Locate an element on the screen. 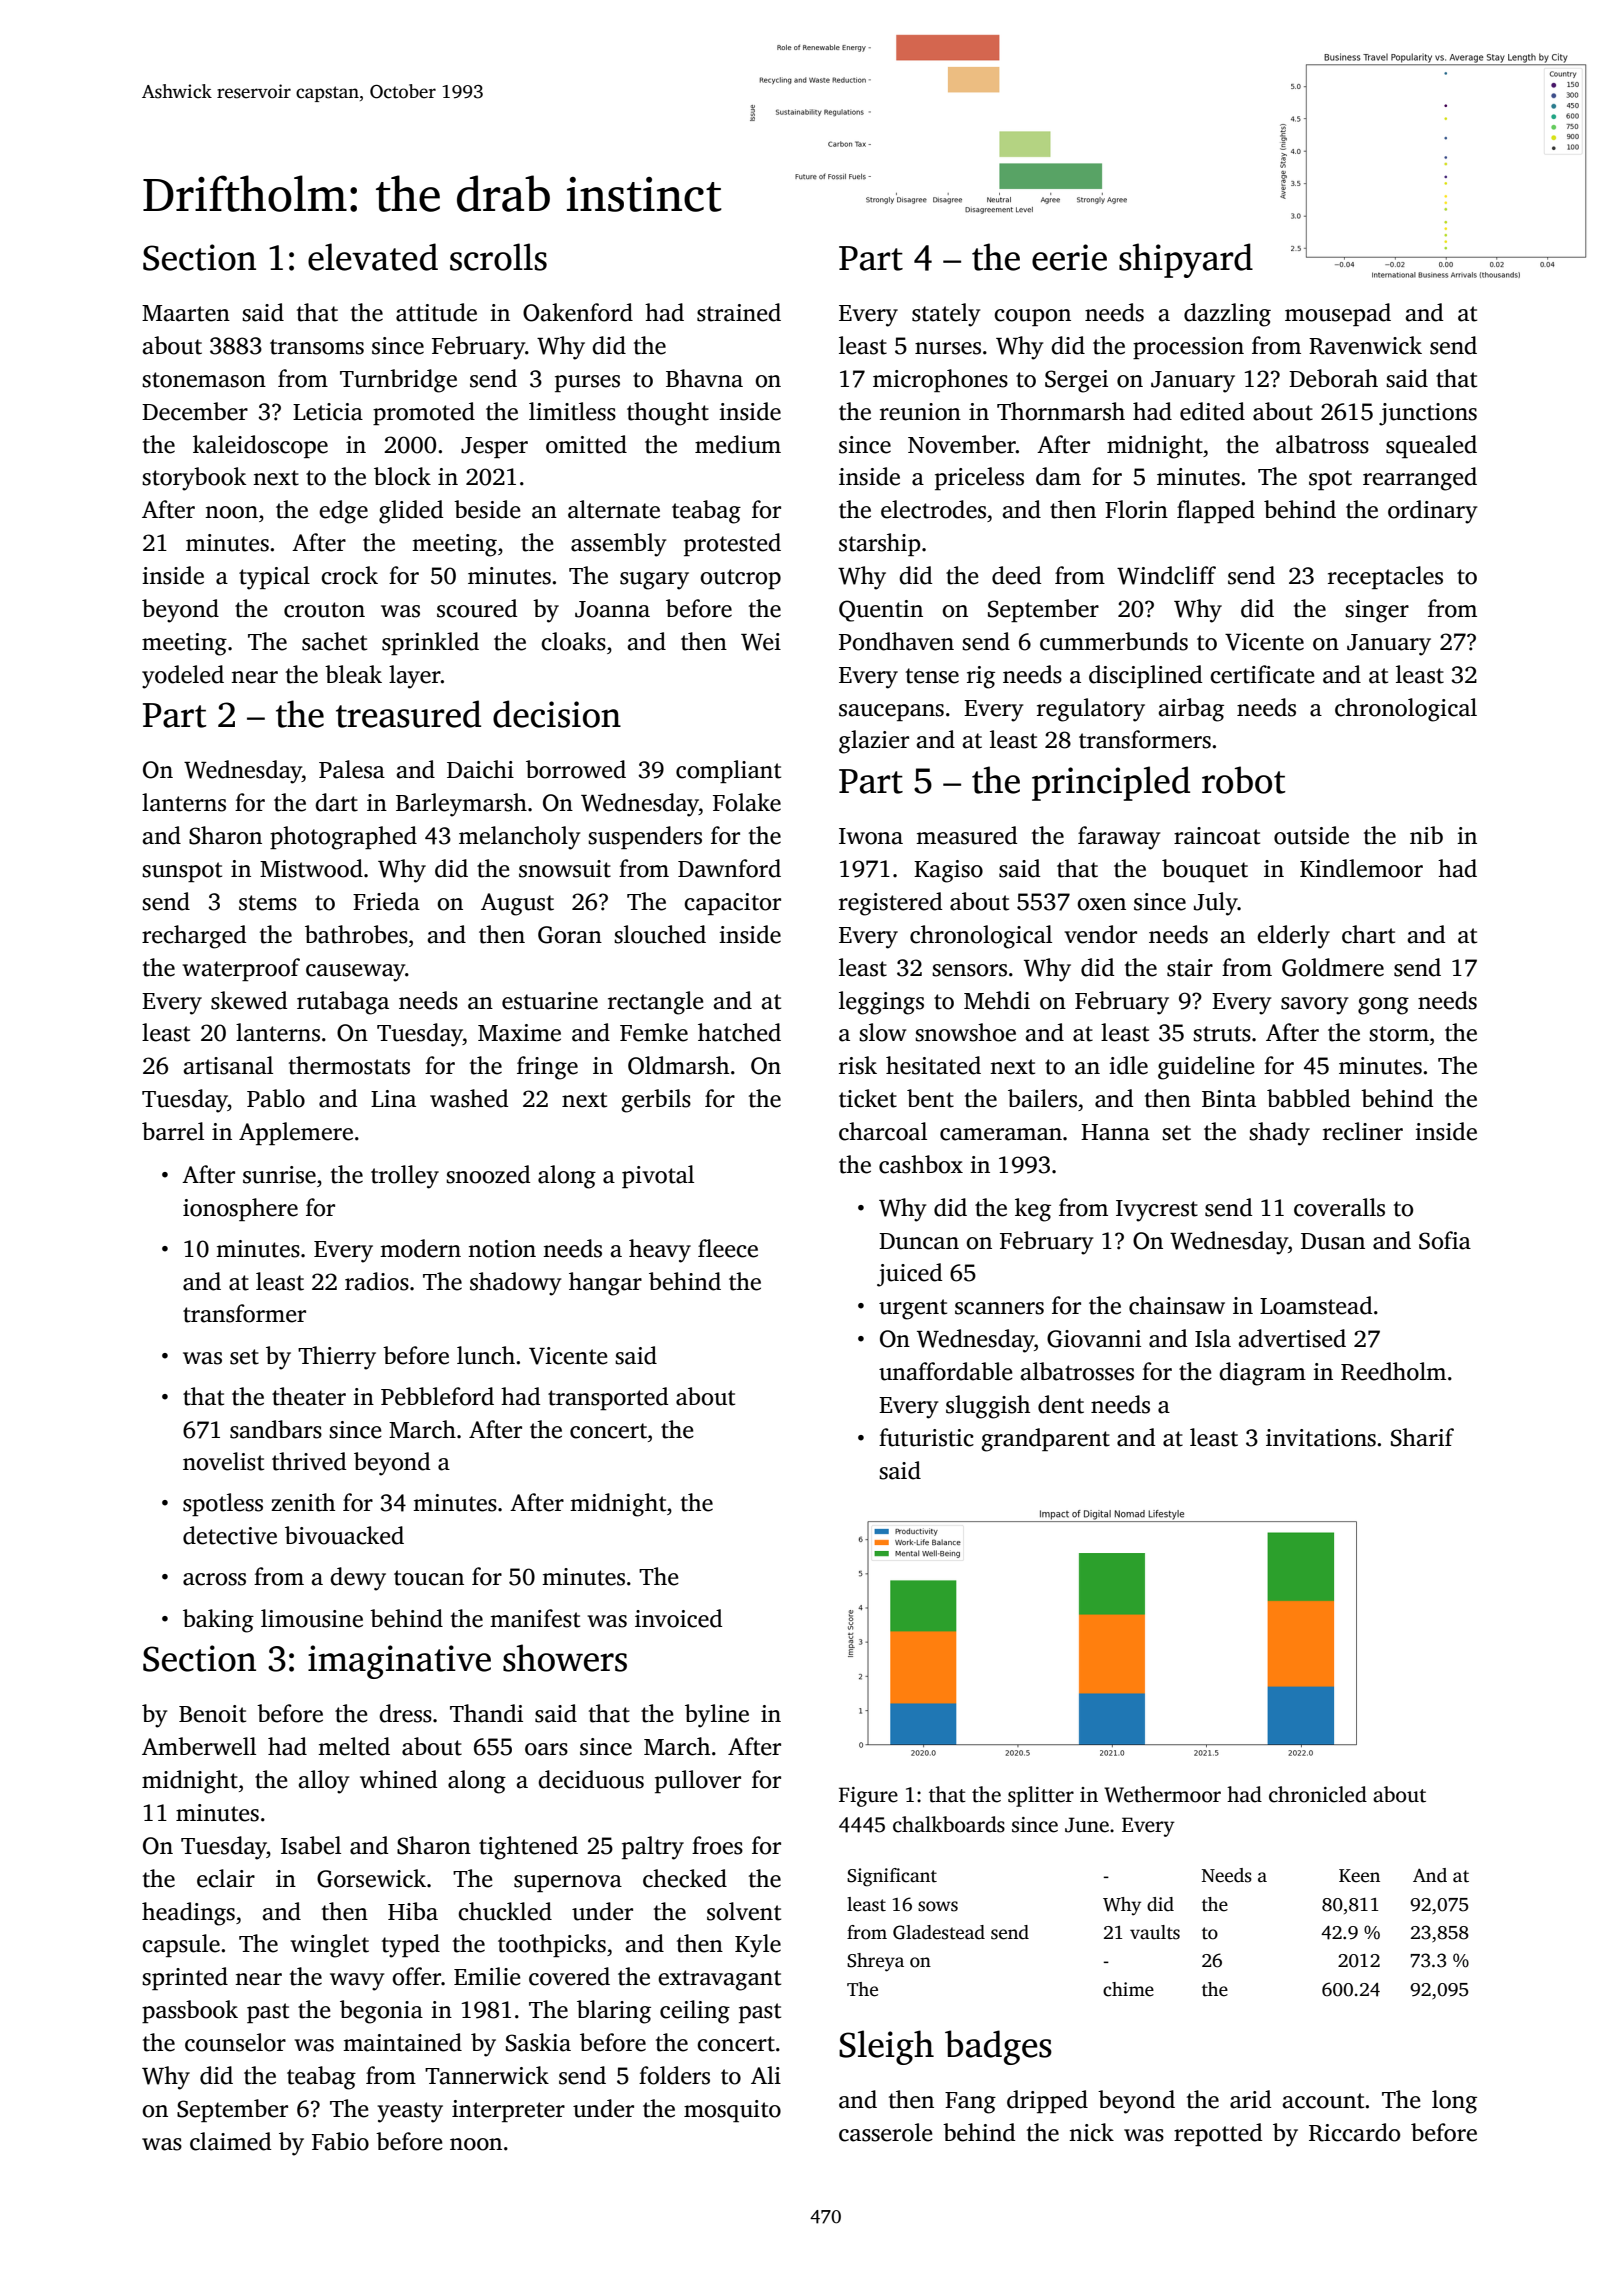 The image size is (1620, 2292). strained is located at coordinates (739, 312).
